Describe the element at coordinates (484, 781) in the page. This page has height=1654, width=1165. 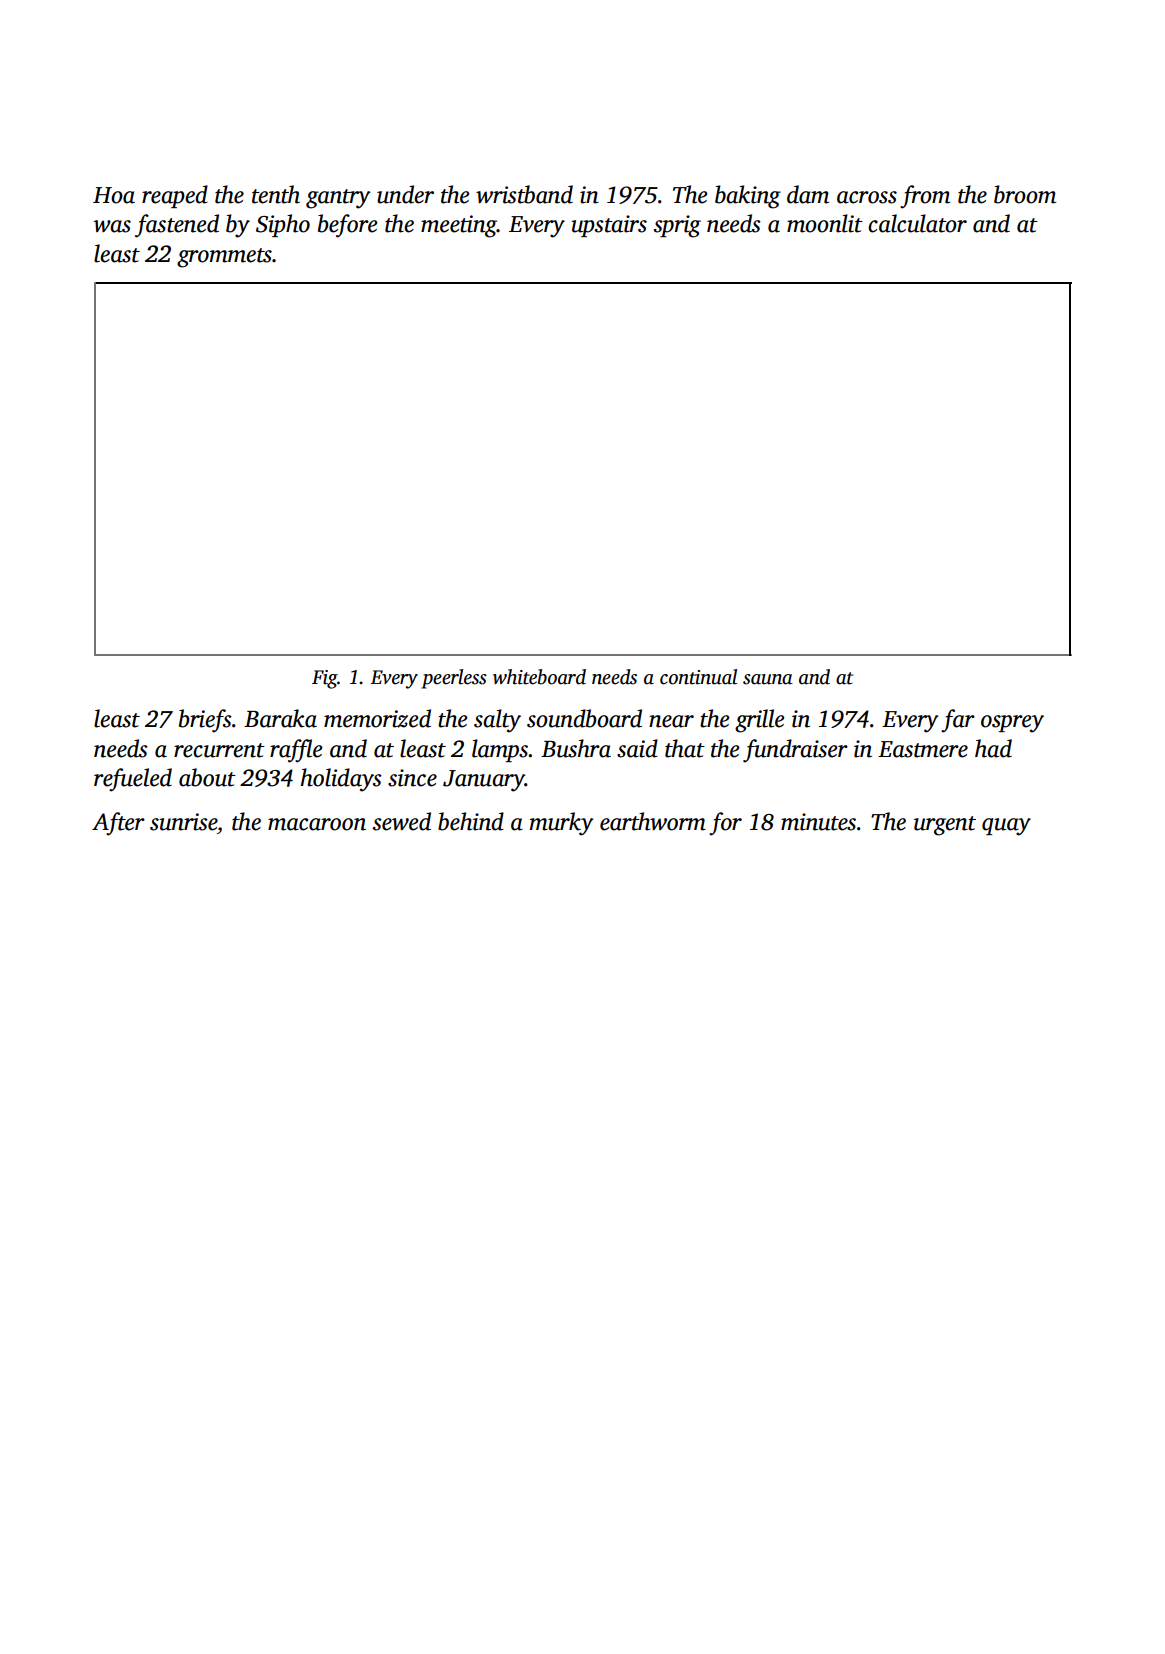
I see `January` at that location.
